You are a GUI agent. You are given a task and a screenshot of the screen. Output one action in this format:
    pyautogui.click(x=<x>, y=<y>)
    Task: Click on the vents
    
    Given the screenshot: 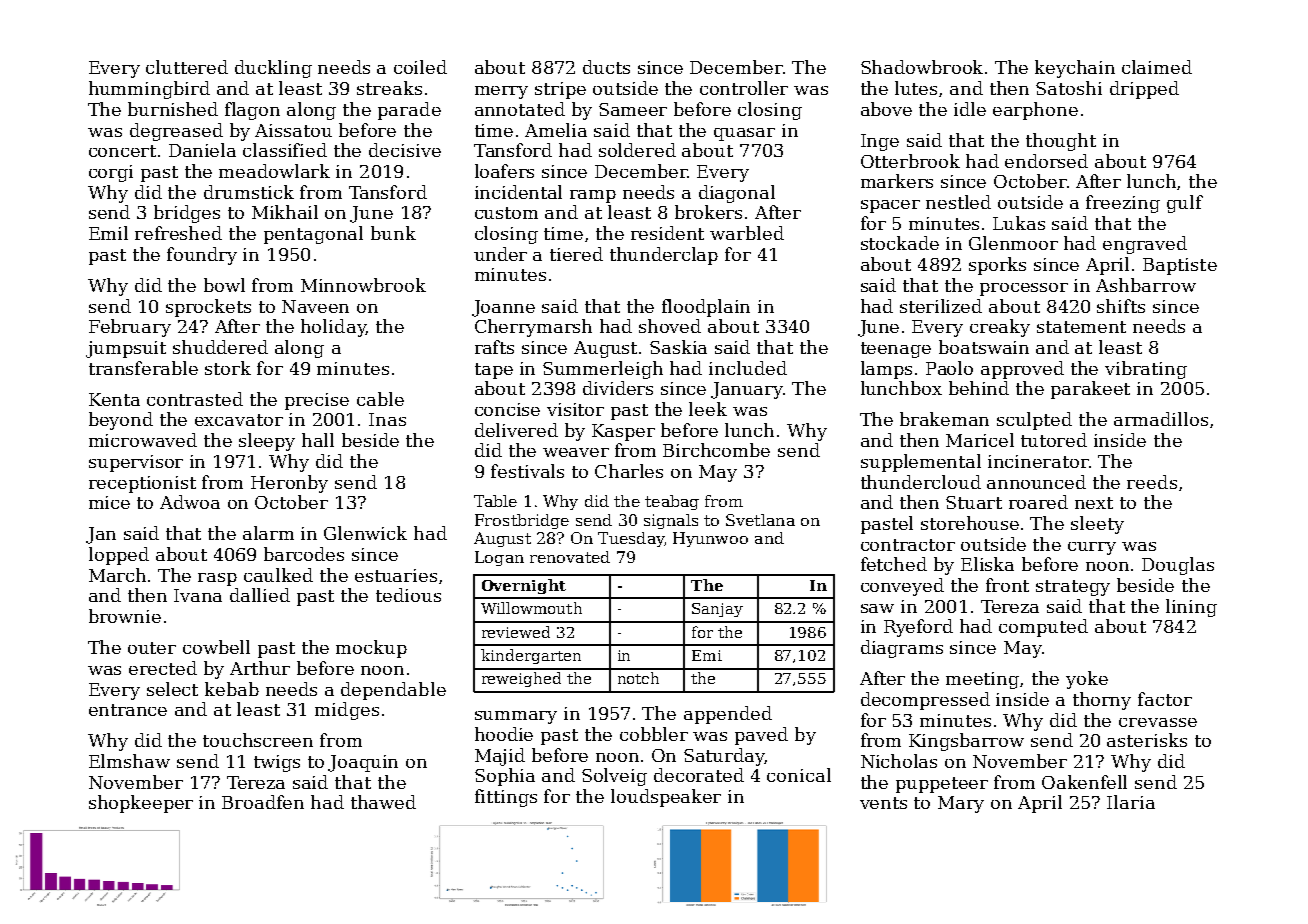 What is the action you would take?
    pyautogui.click(x=883, y=803)
